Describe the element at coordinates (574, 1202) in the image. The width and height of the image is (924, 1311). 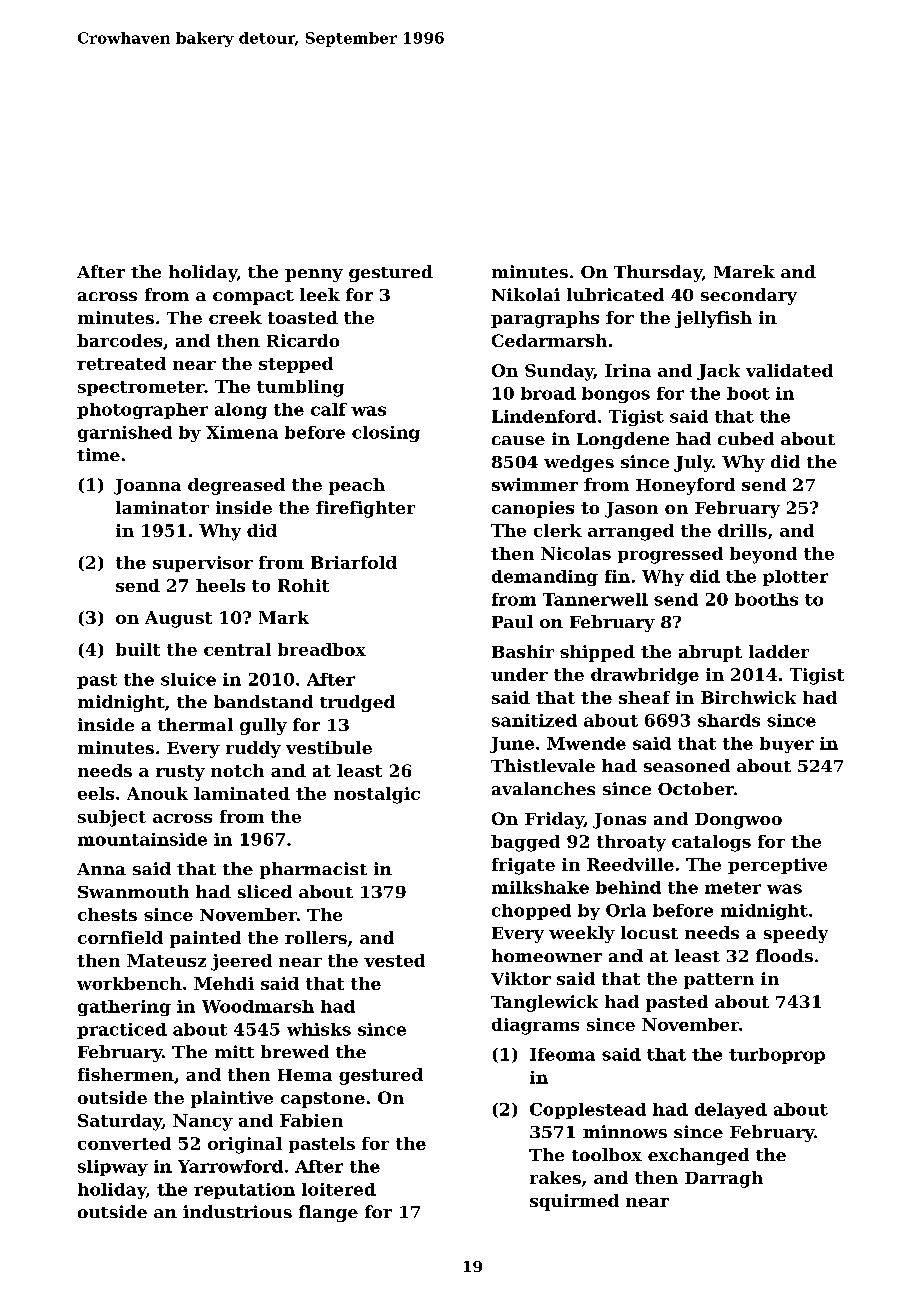
I see `squirmed` at that location.
